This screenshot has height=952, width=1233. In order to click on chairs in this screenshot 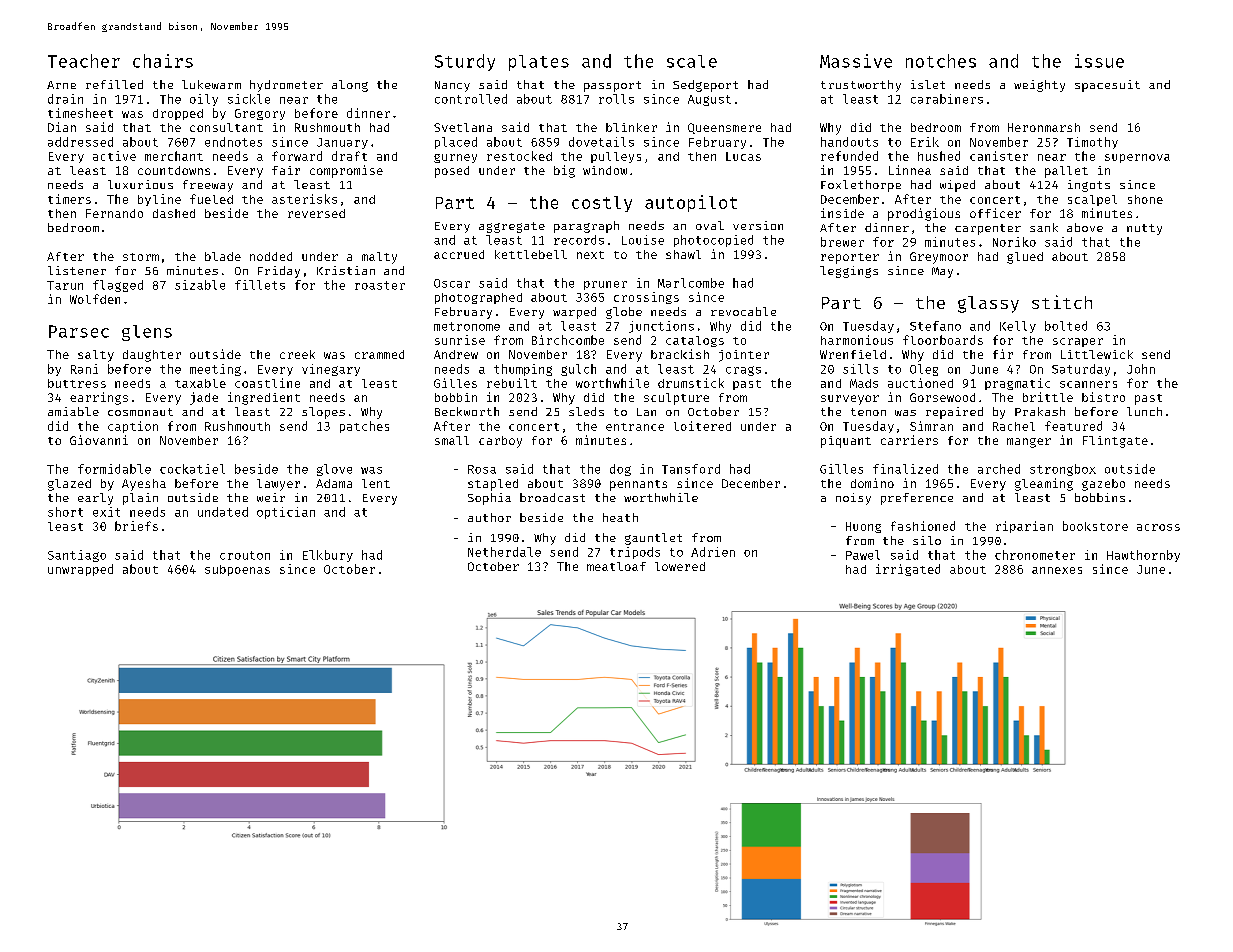, I will do `click(163, 61)`.
